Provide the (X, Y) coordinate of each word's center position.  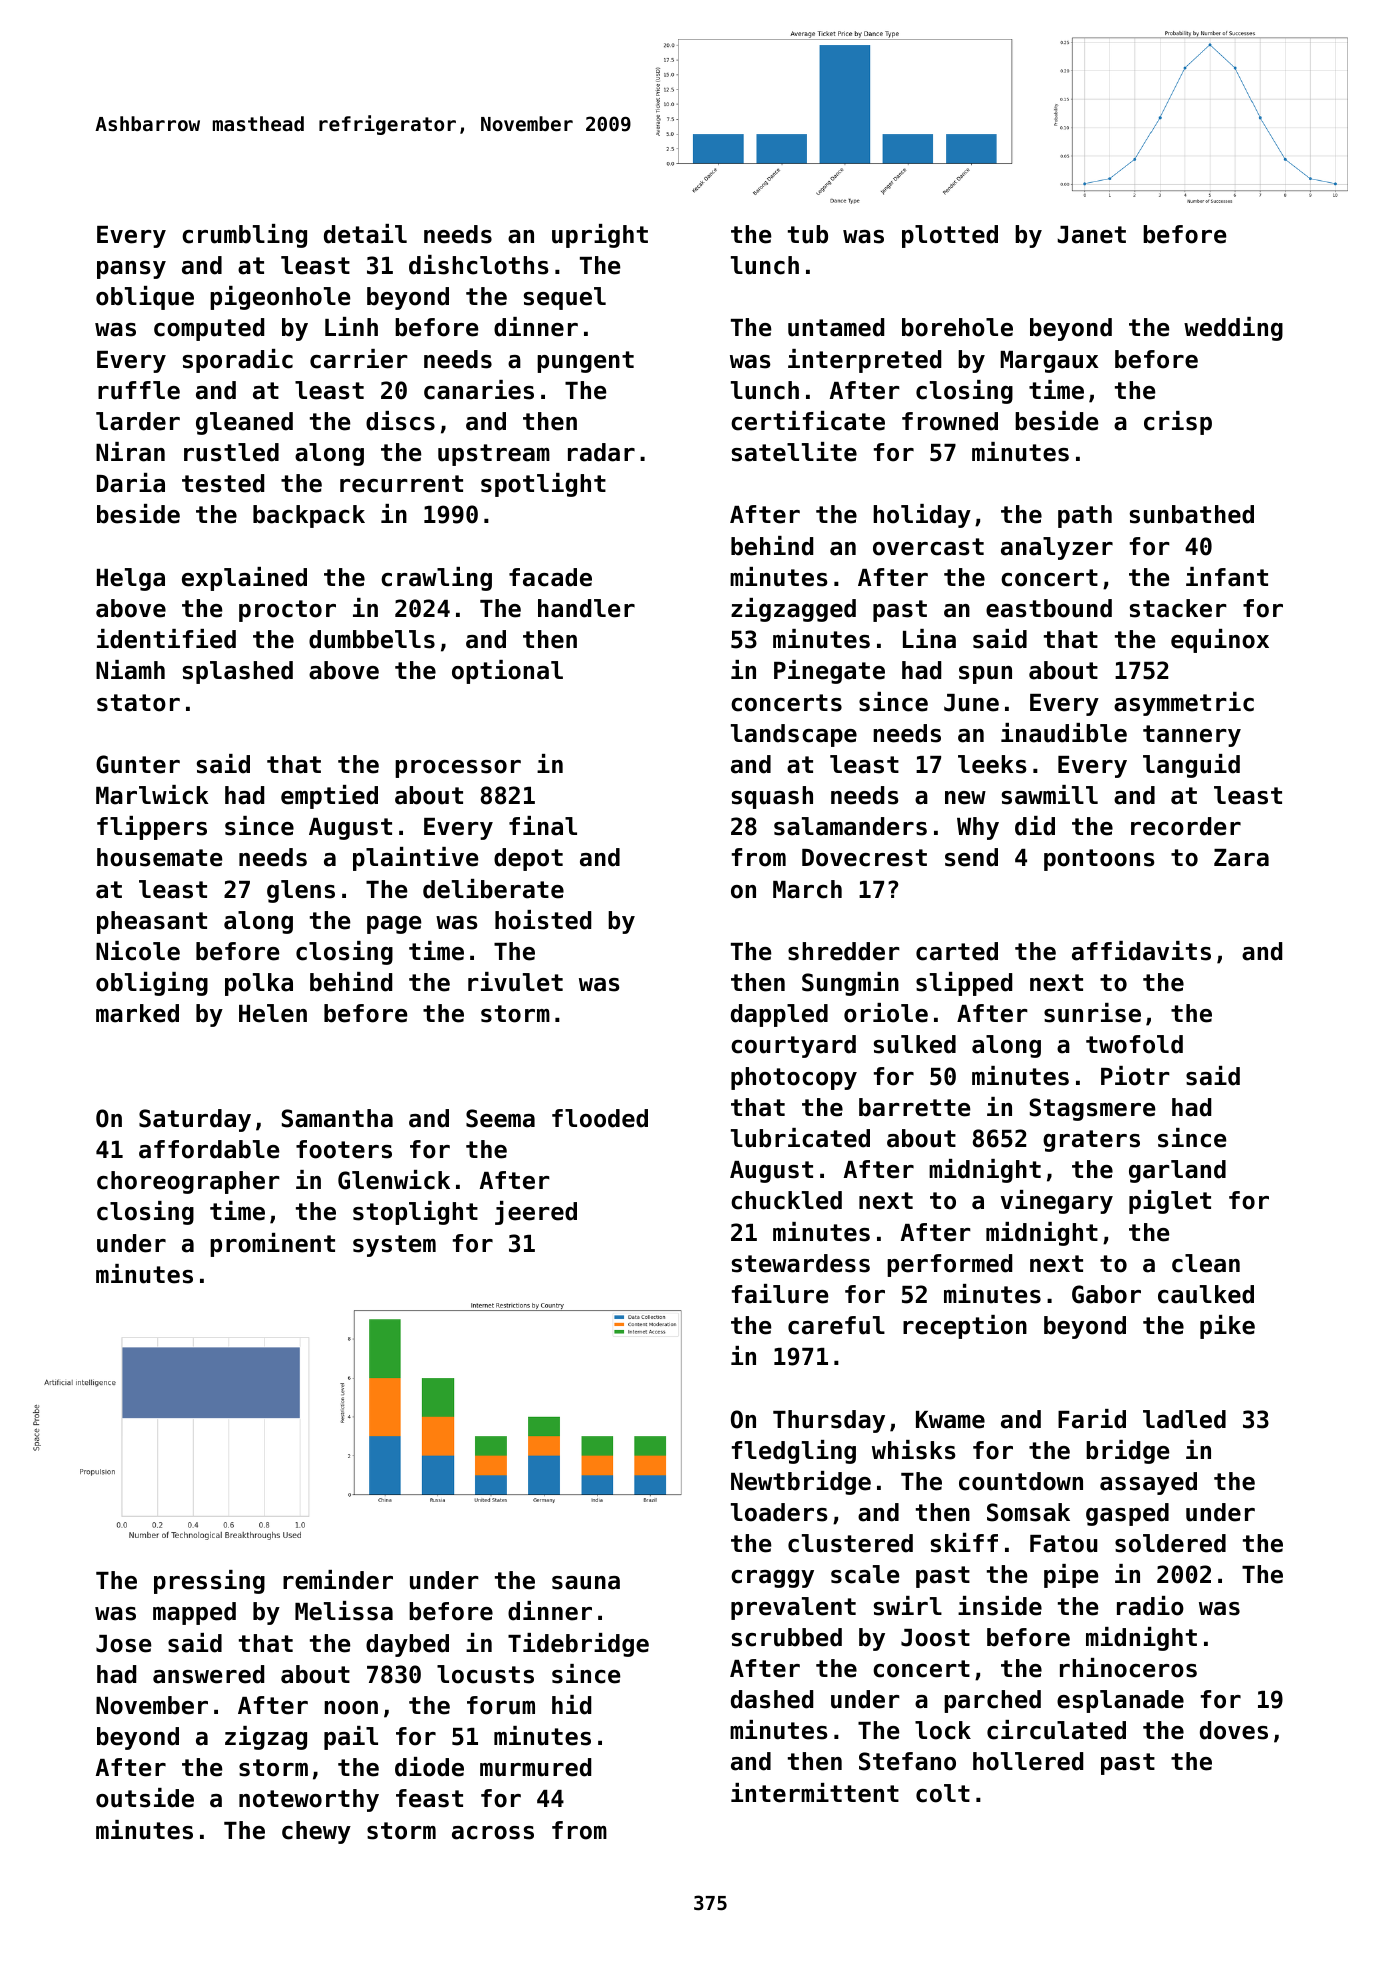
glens (301, 891)
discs (400, 421)
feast (429, 1798)
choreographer (188, 1182)
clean (1206, 1263)
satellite (794, 452)
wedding (1233, 329)
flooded (600, 1118)
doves (1234, 1730)
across (493, 1833)
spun (985, 675)
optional (507, 672)
